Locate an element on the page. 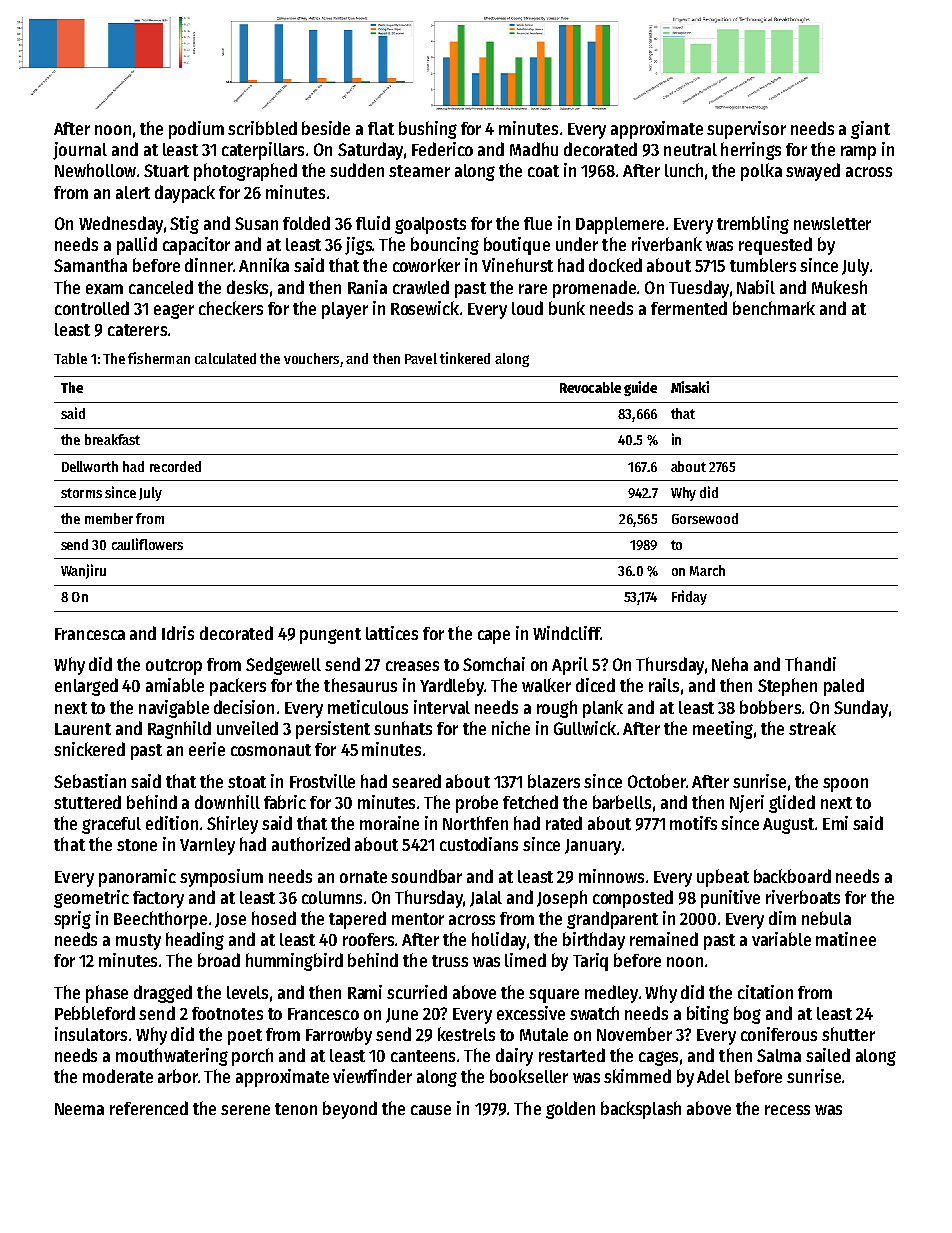 The image size is (952, 1233). truss is located at coordinates (450, 961).
